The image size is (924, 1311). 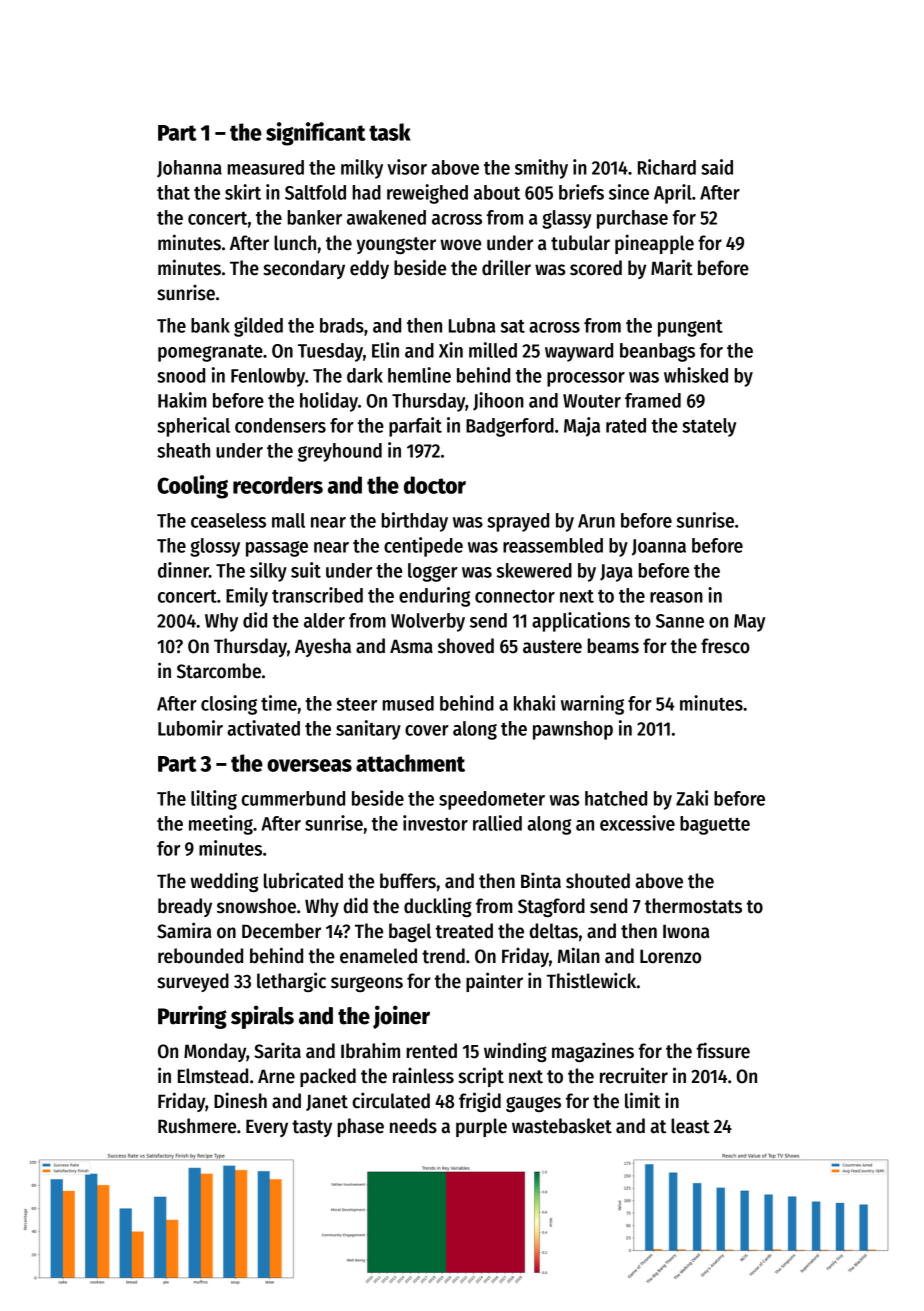 I want to click on Sanne, so click(x=680, y=621).
